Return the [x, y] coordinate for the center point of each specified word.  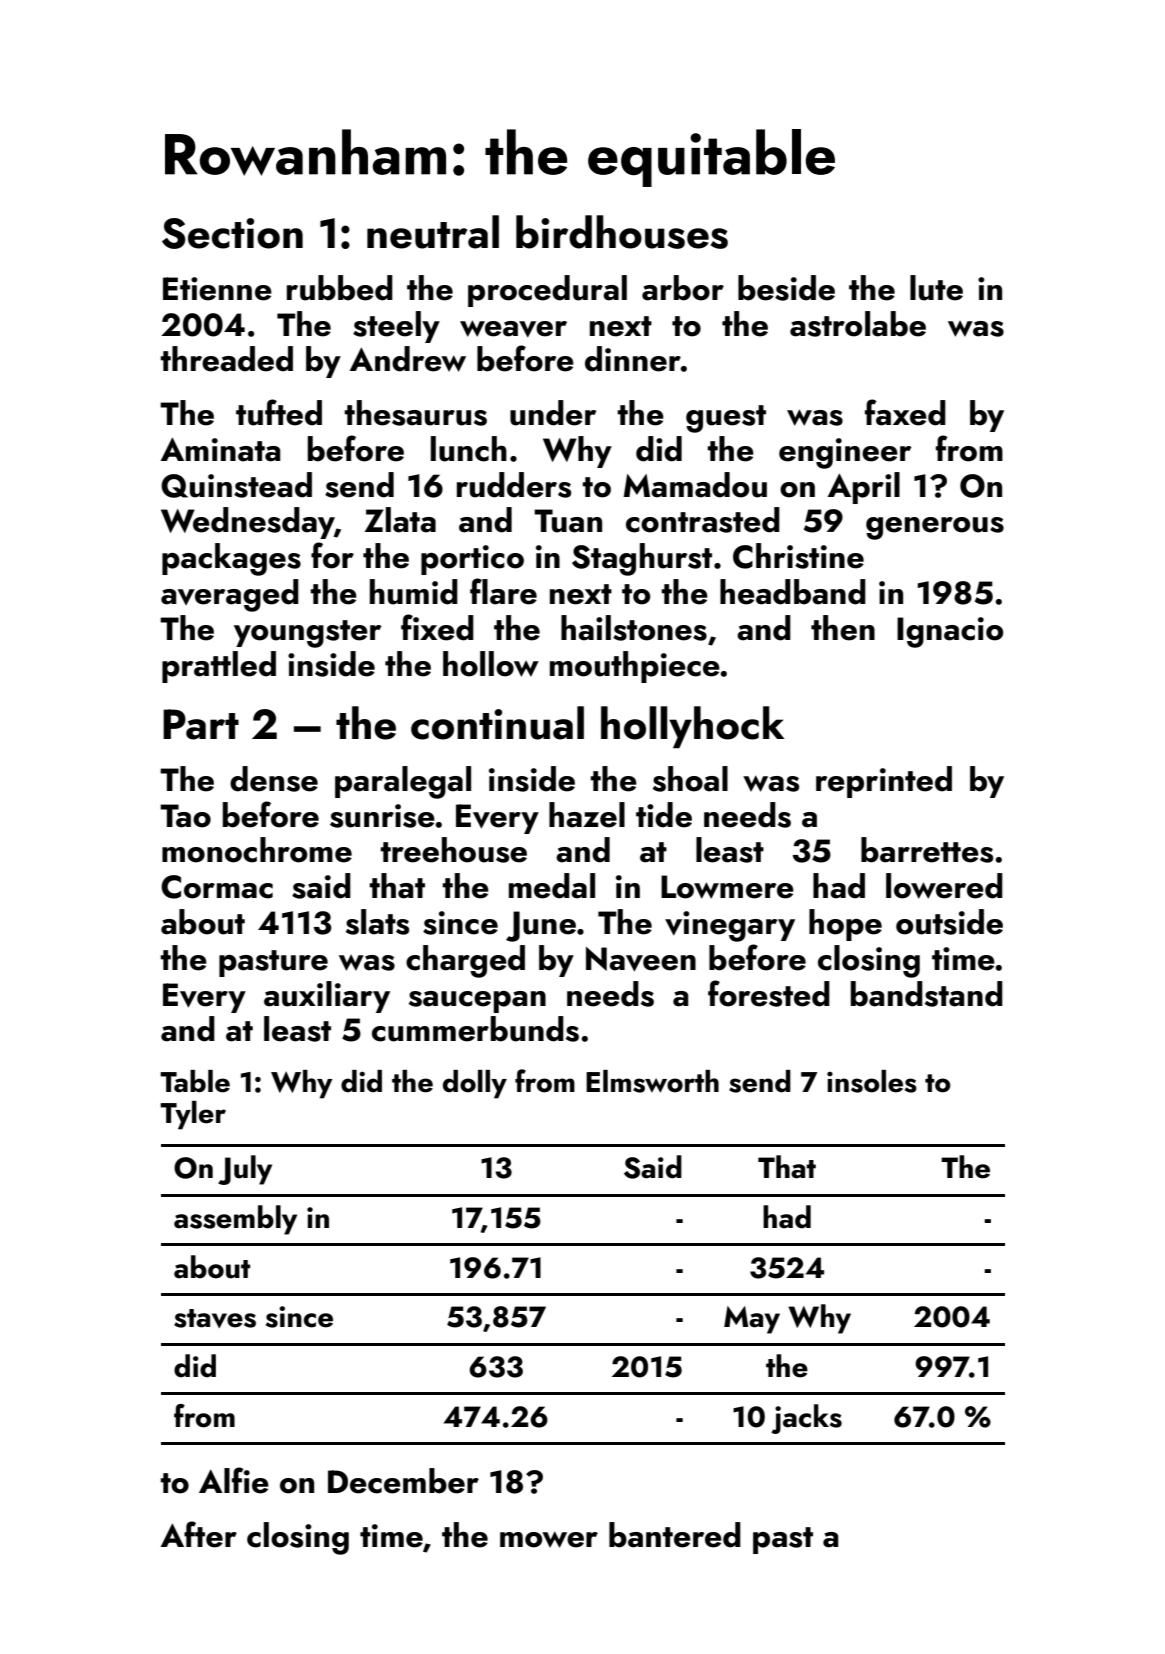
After [199, 1534]
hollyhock [693, 727]
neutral [433, 232]
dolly [475, 1084]
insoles [872, 1081]
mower [549, 1539]
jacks [806, 1419]
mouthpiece [635, 667]
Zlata [400, 520]
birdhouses [622, 232]
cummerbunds [475, 1029]
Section [232, 233]
